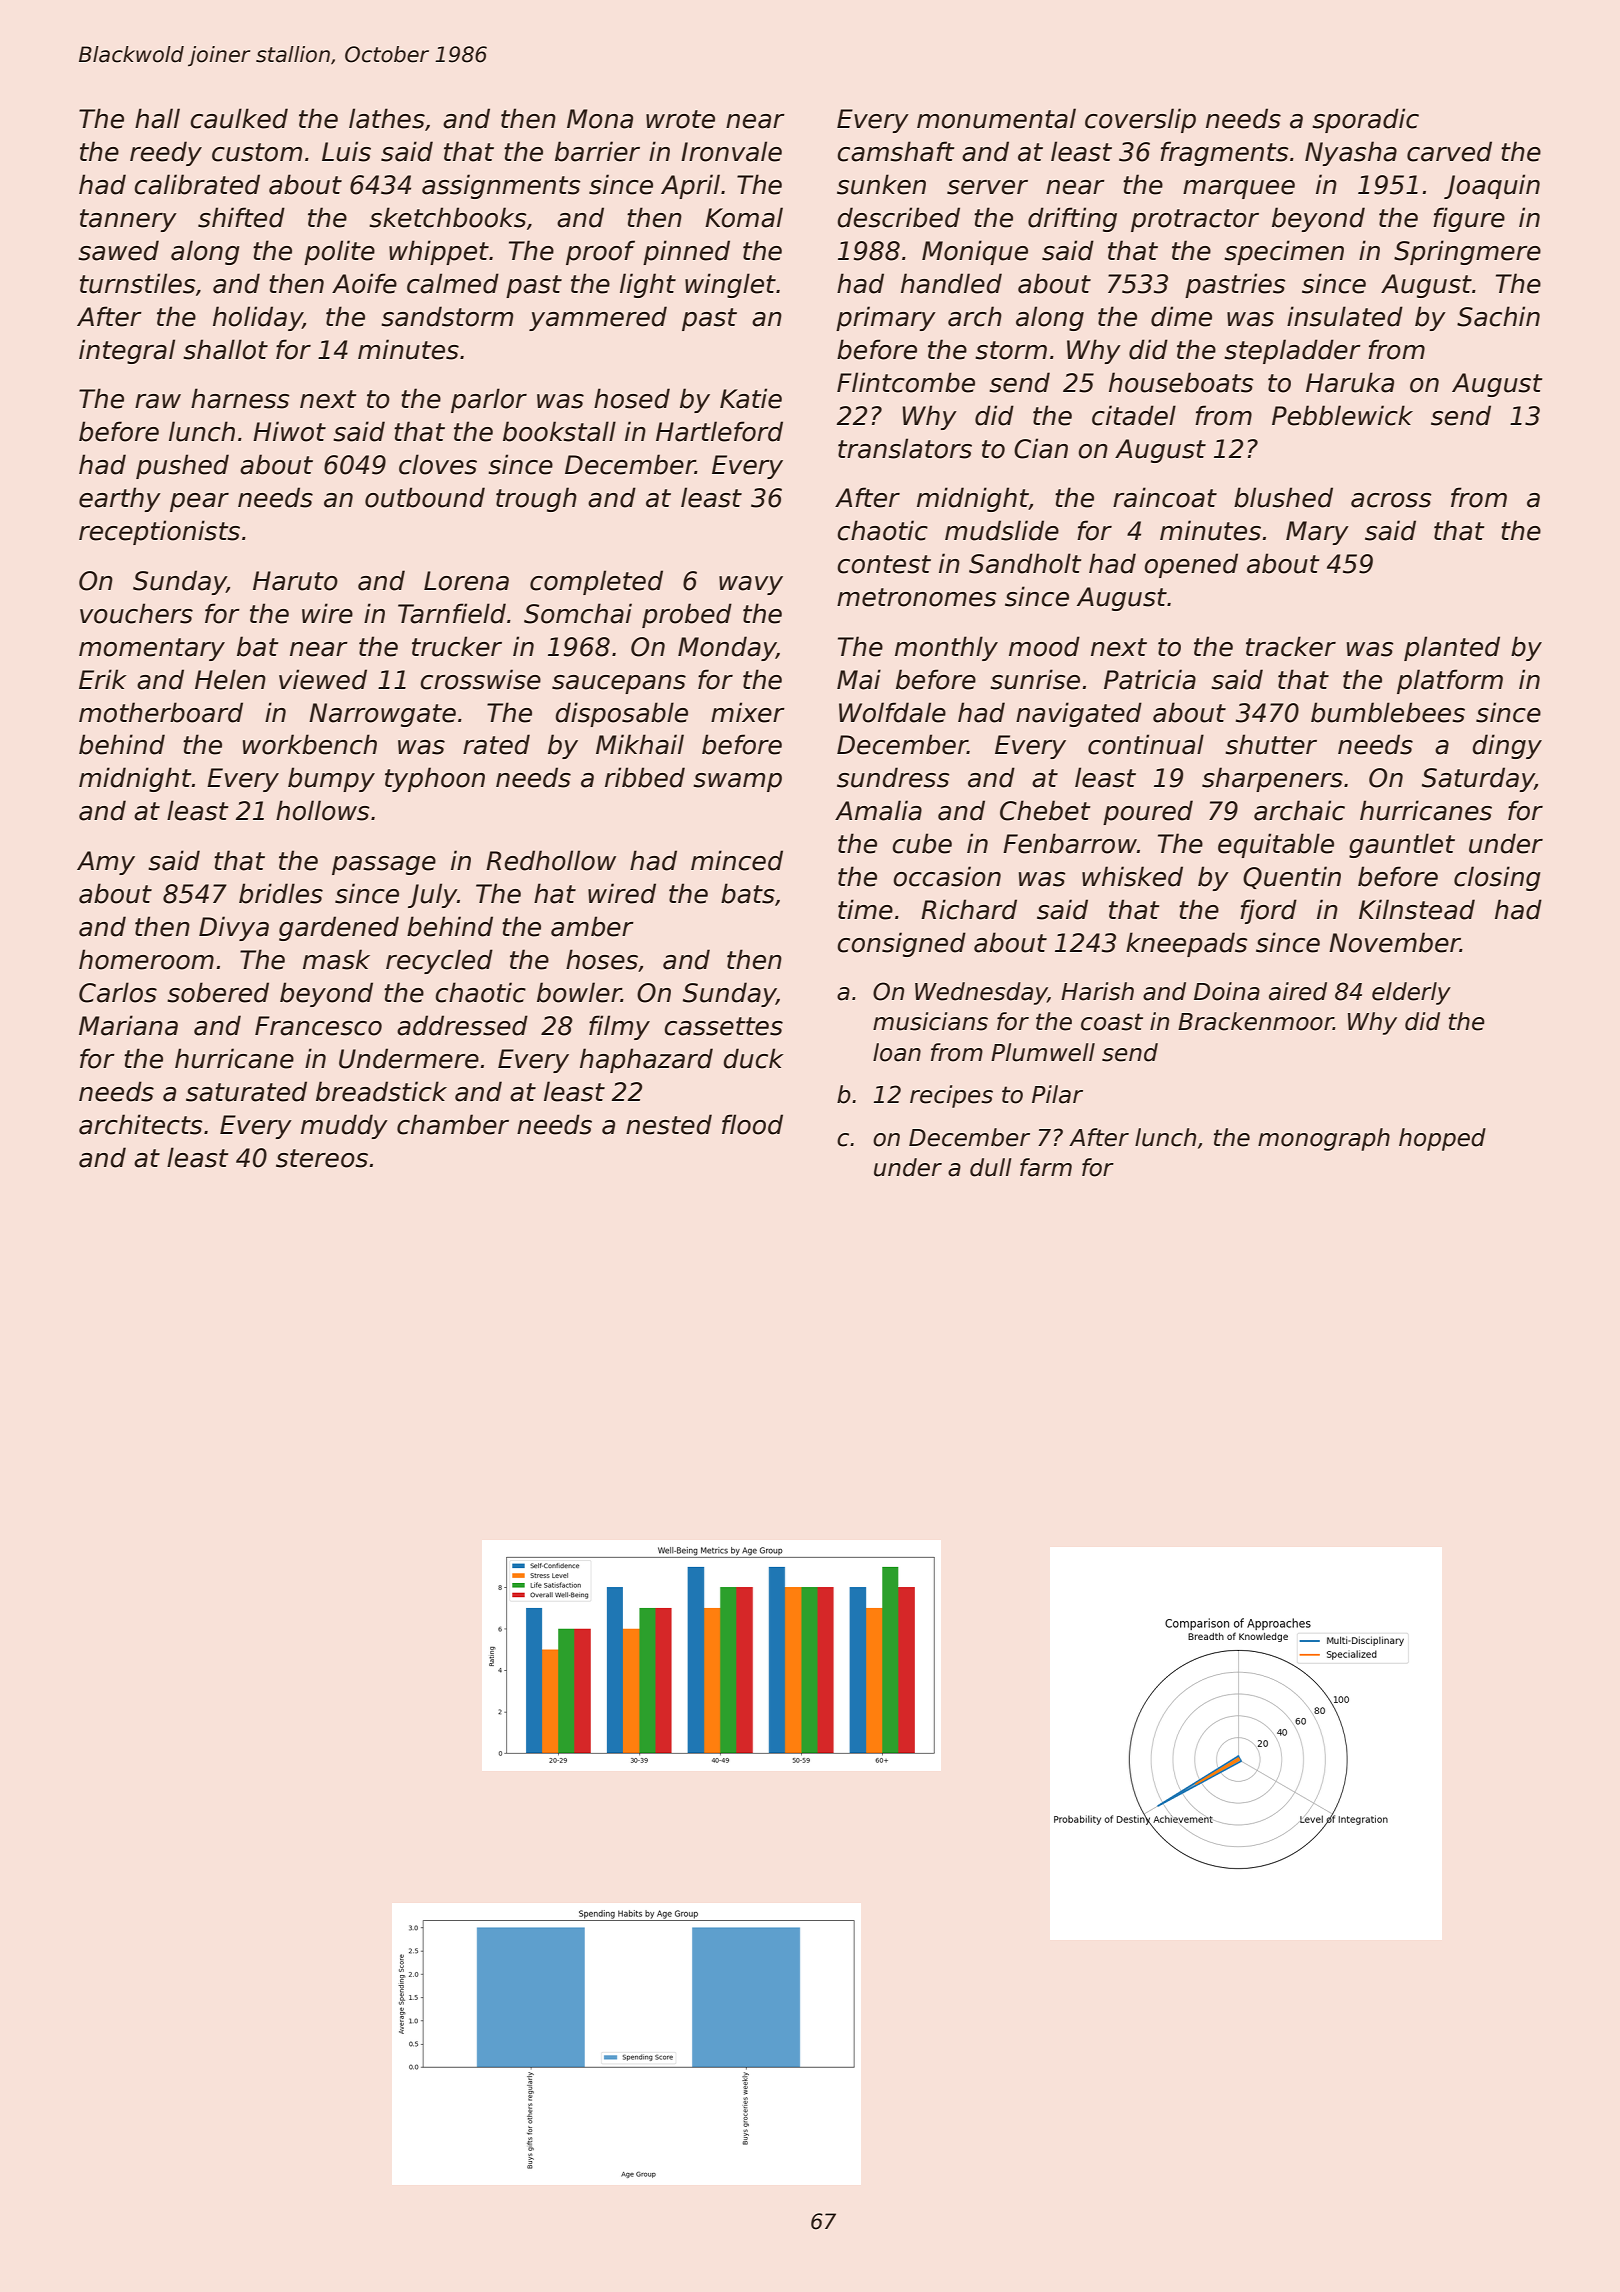  Describe the element at coordinates (987, 187) in the page. I see `server` at that location.
